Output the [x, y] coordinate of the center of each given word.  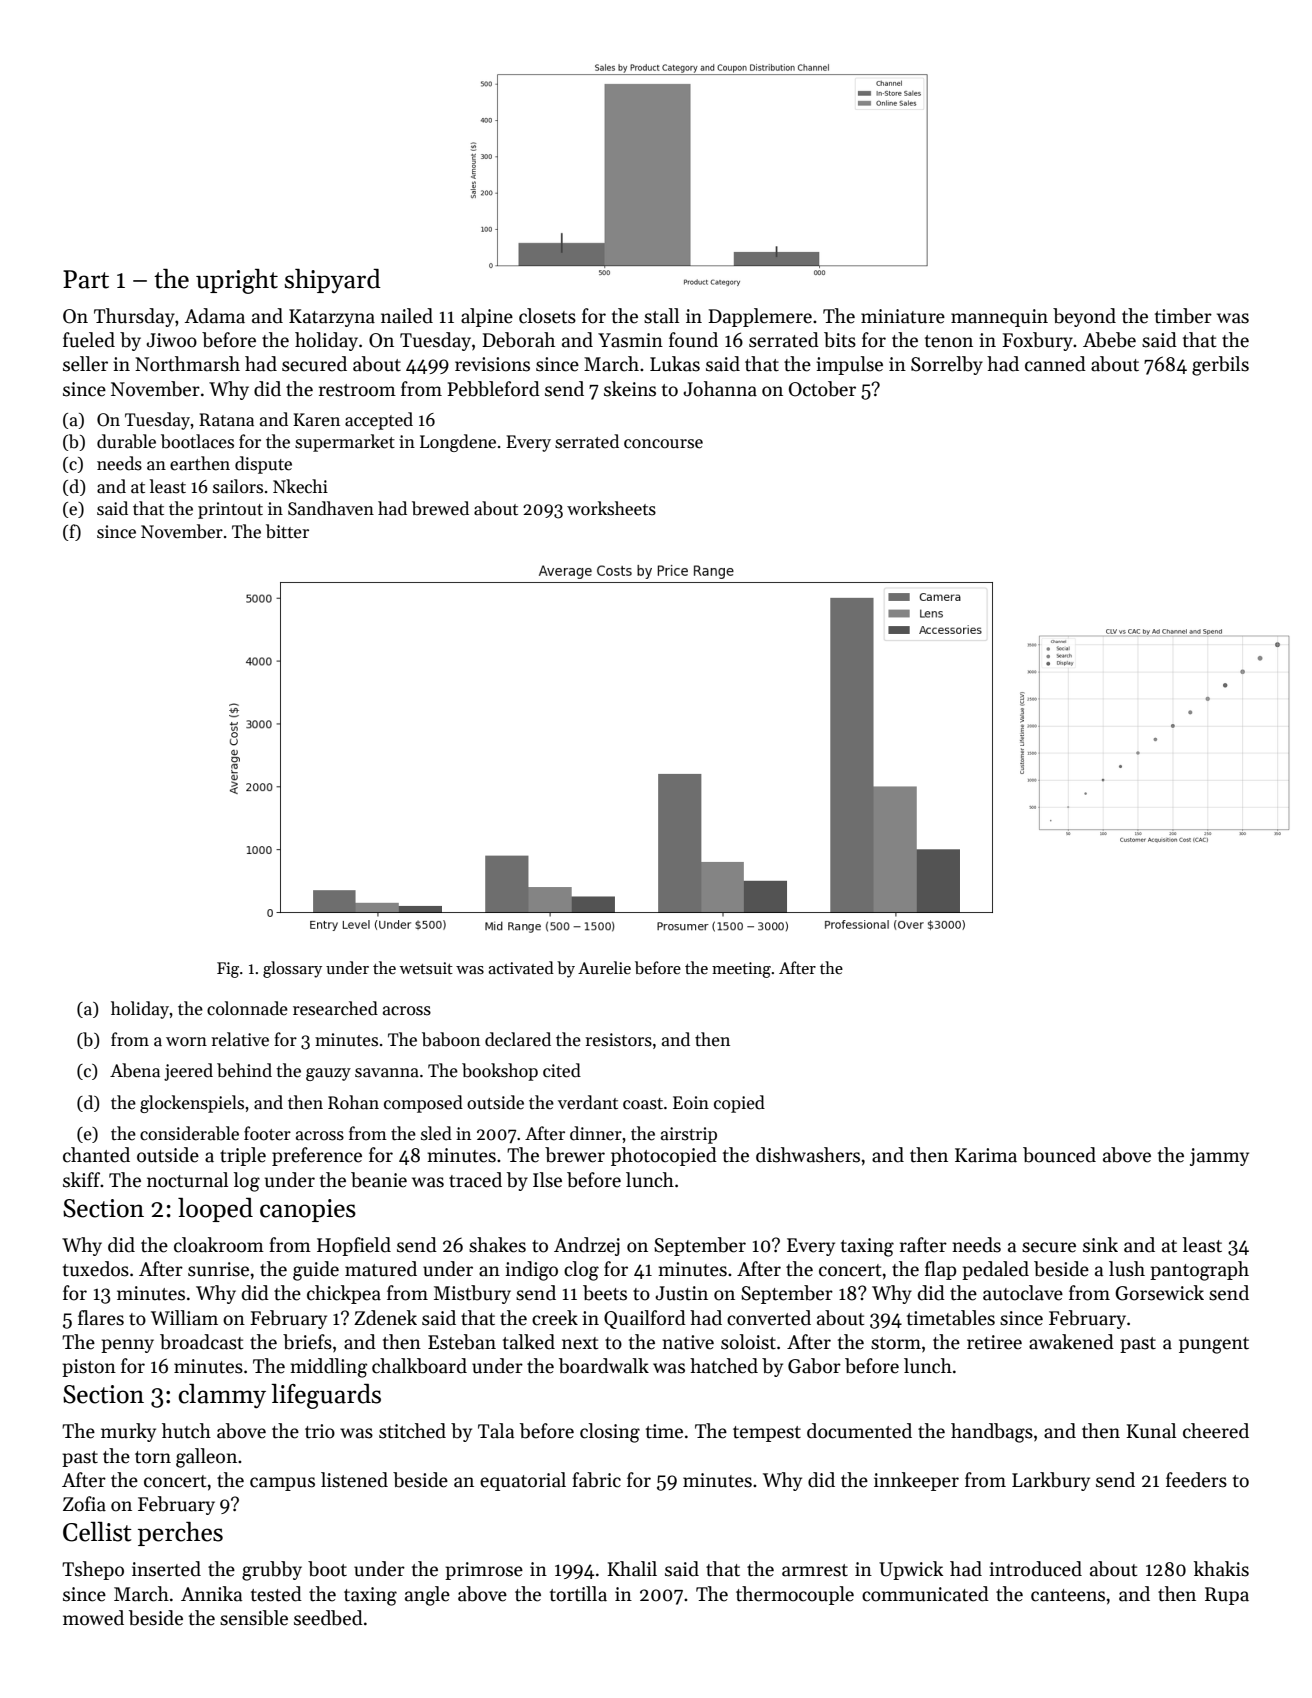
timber [1183, 316]
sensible [254, 1618]
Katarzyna [332, 318]
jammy [1219, 1157]
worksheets [611, 508]
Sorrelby [947, 365]
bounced [1059, 1155]
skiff [81, 1180]
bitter [287, 531]
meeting [741, 970]
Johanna [720, 389]
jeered [188, 1072]
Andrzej [587, 1246]
